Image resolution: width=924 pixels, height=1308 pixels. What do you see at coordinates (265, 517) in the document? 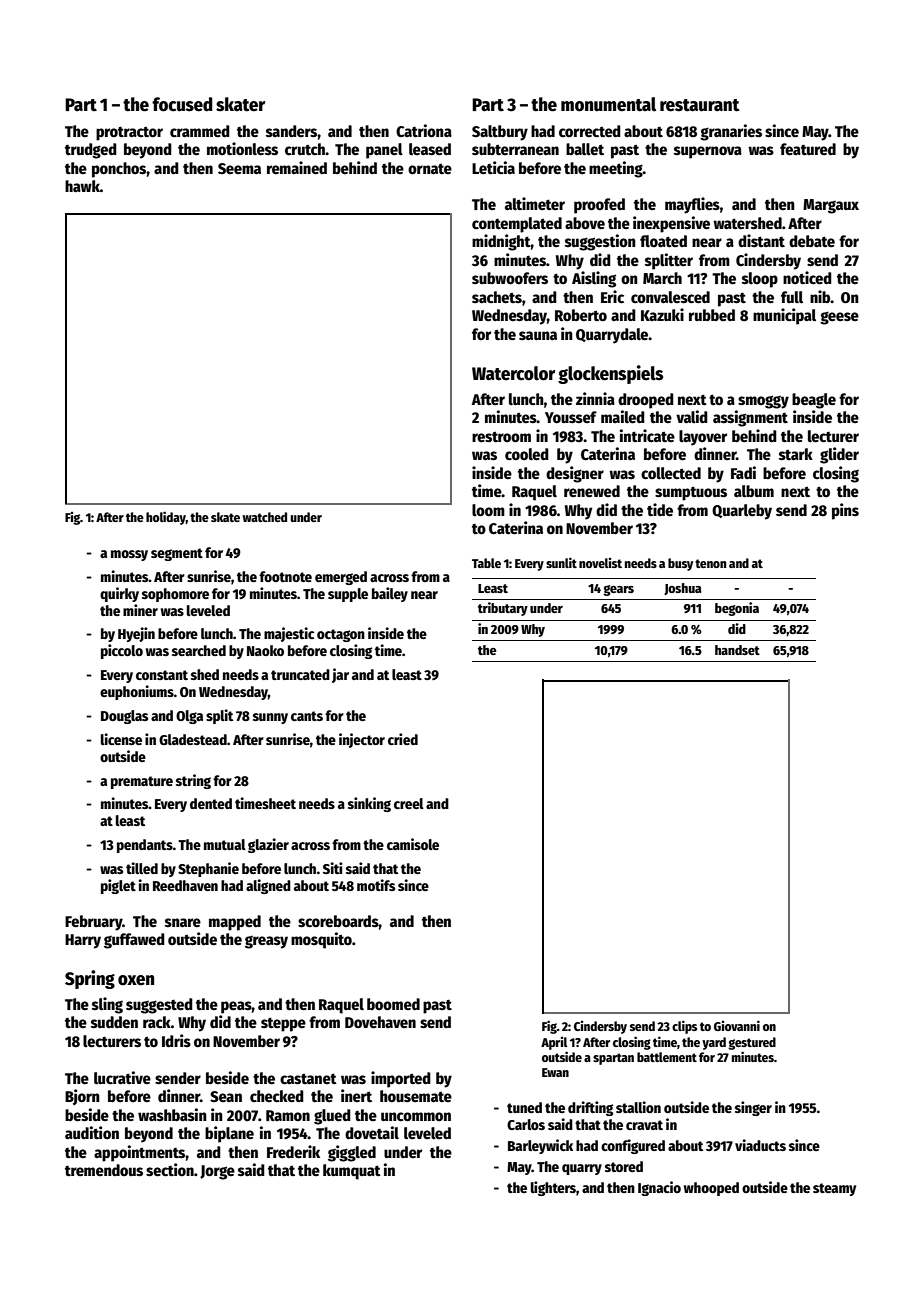
I see `watched` at bounding box center [265, 517].
